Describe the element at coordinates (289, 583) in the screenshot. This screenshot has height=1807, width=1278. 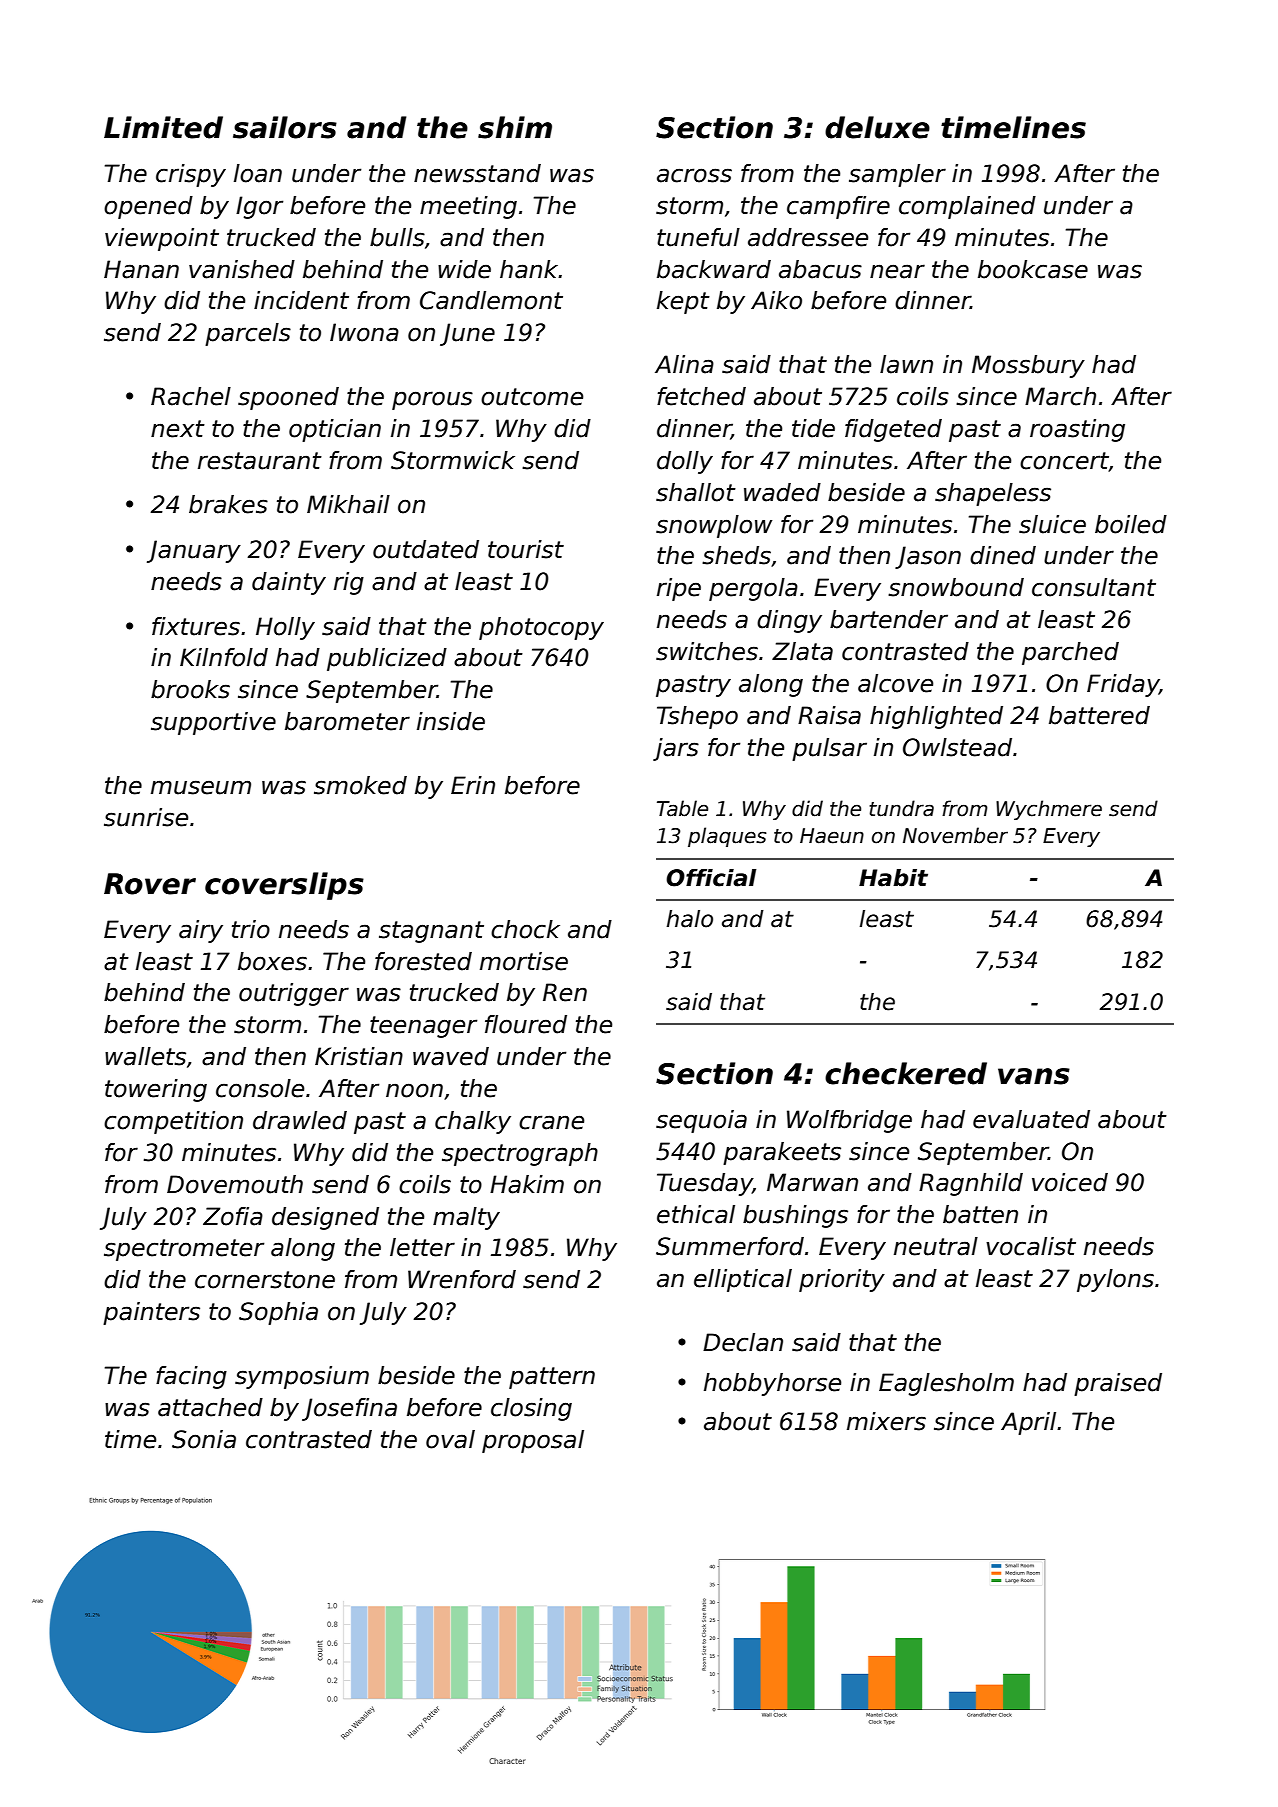
I see `dainty` at that location.
